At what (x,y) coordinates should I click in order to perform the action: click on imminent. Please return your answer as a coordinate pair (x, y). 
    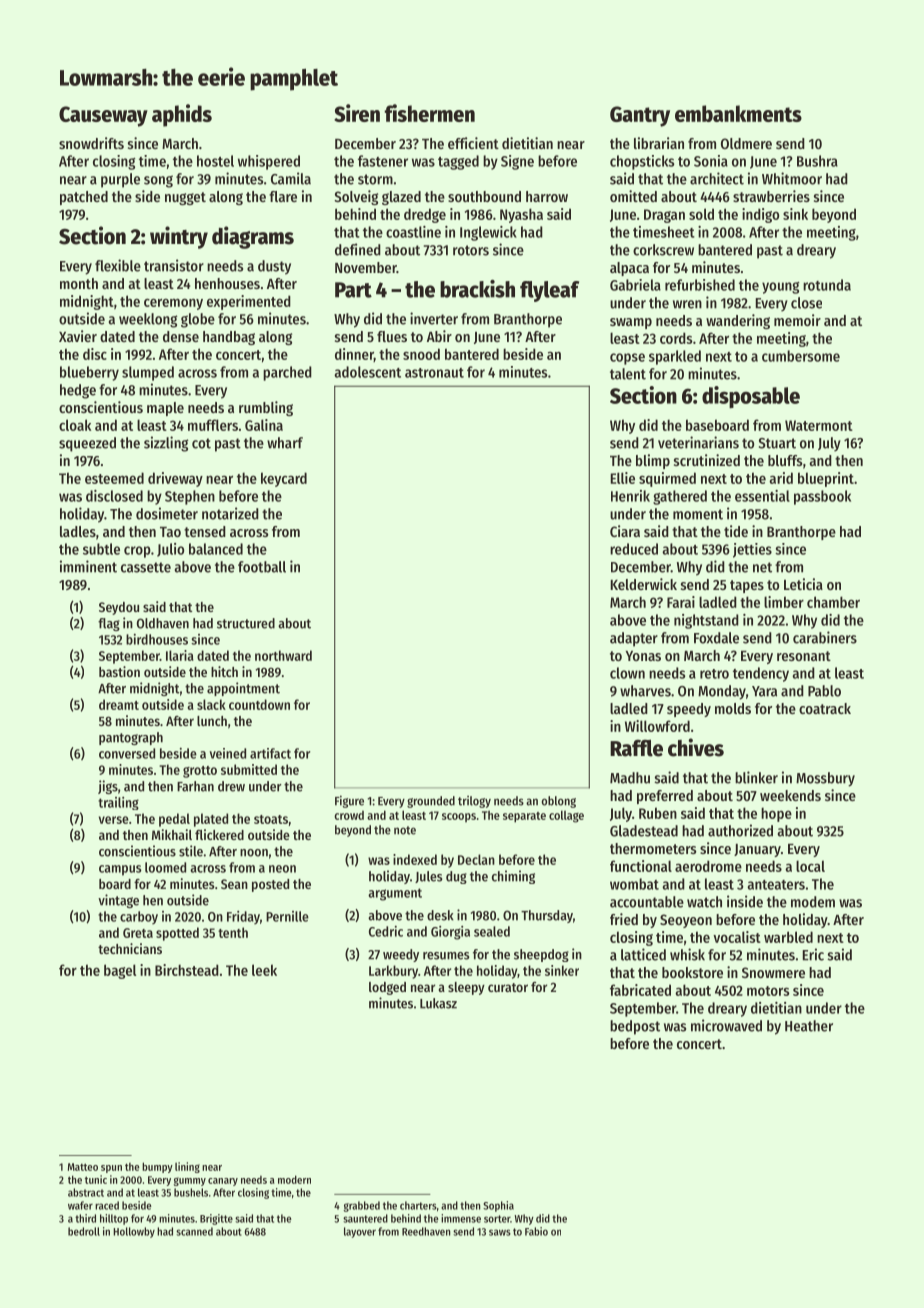
    Looking at the image, I should click on (88, 566).
